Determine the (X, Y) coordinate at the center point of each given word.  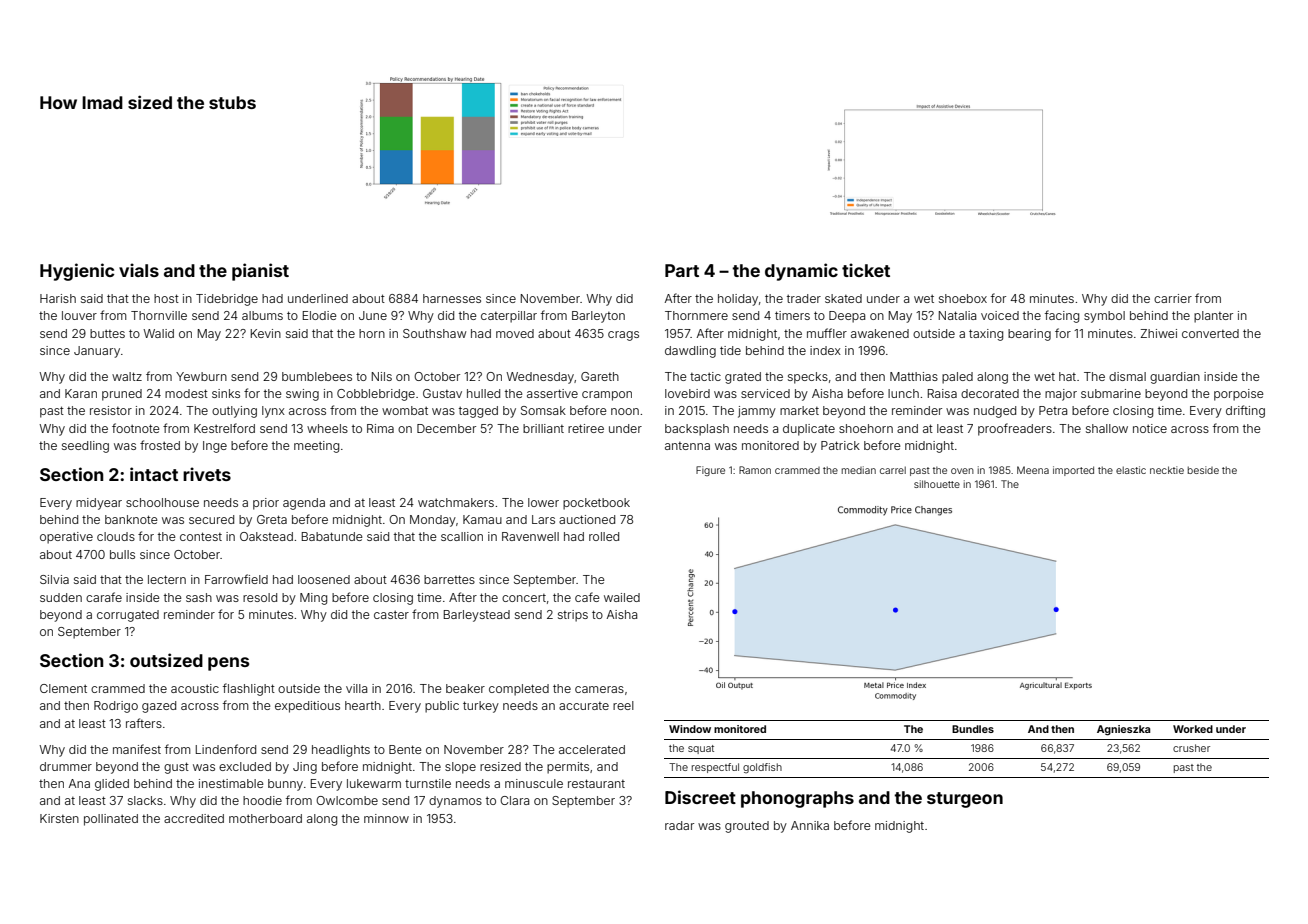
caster (391, 615)
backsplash (697, 430)
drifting (1245, 411)
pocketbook (596, 504)
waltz (127, 376)
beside (1203, 470)
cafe (587, 597)
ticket (866, 270)
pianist (260, 272)
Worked (1193, 729)
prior (266, 504)
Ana (79, 783)
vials (139, 270)
